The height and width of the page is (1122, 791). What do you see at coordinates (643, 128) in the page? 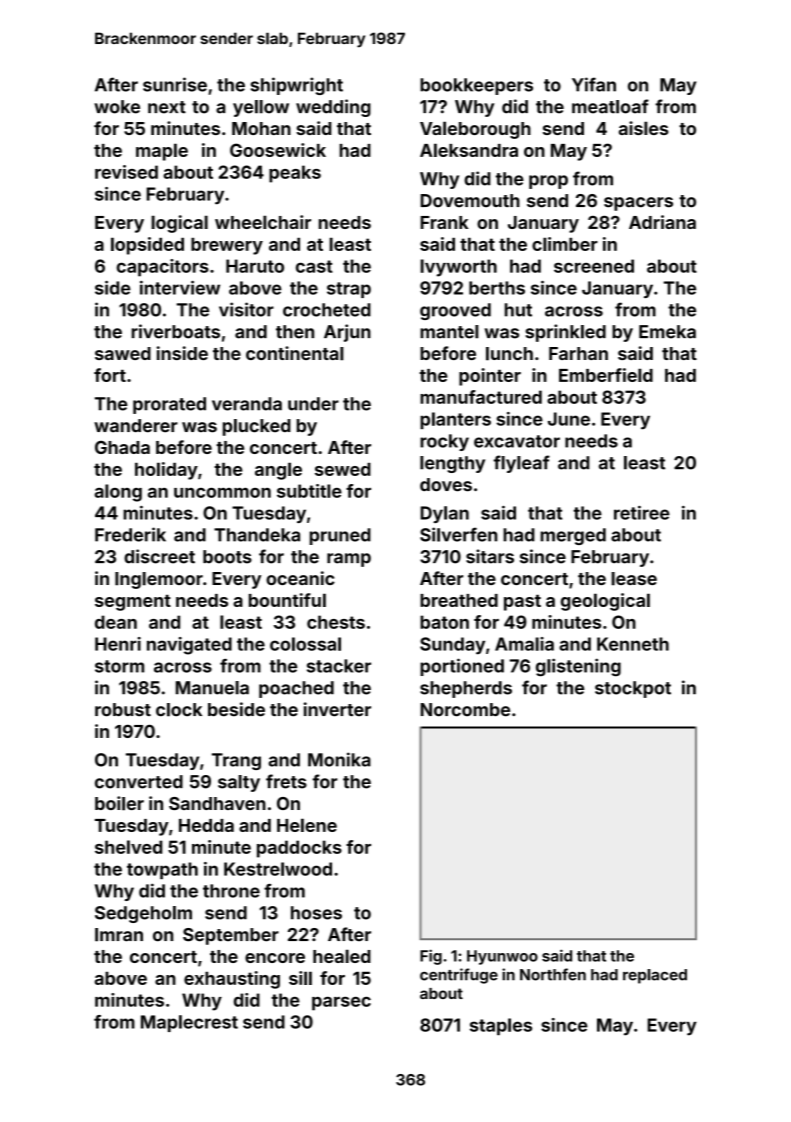
I see `aisles` at bounding box center [643, 128].
